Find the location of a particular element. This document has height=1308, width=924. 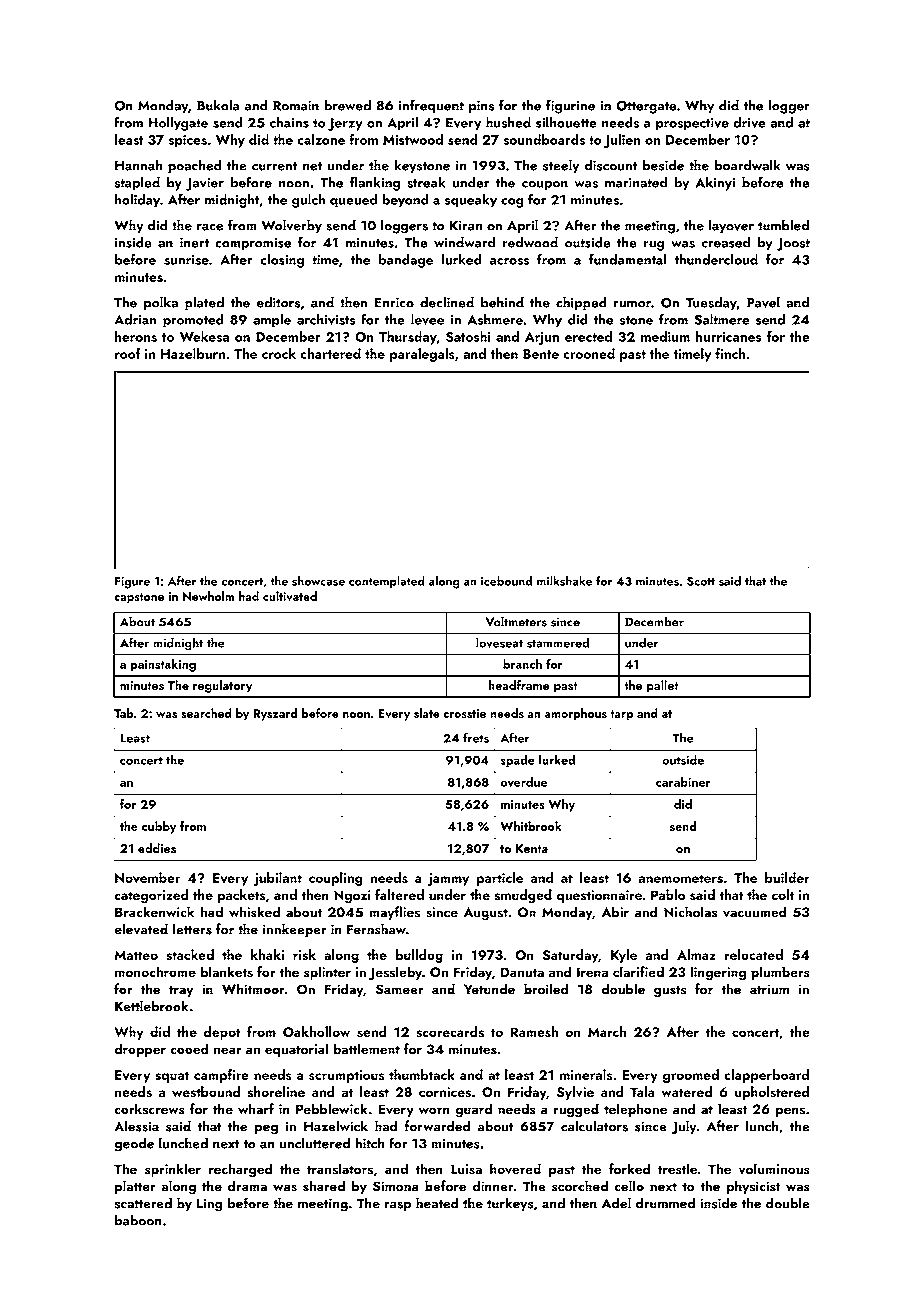

windward is located at coordinates (465, 242).
